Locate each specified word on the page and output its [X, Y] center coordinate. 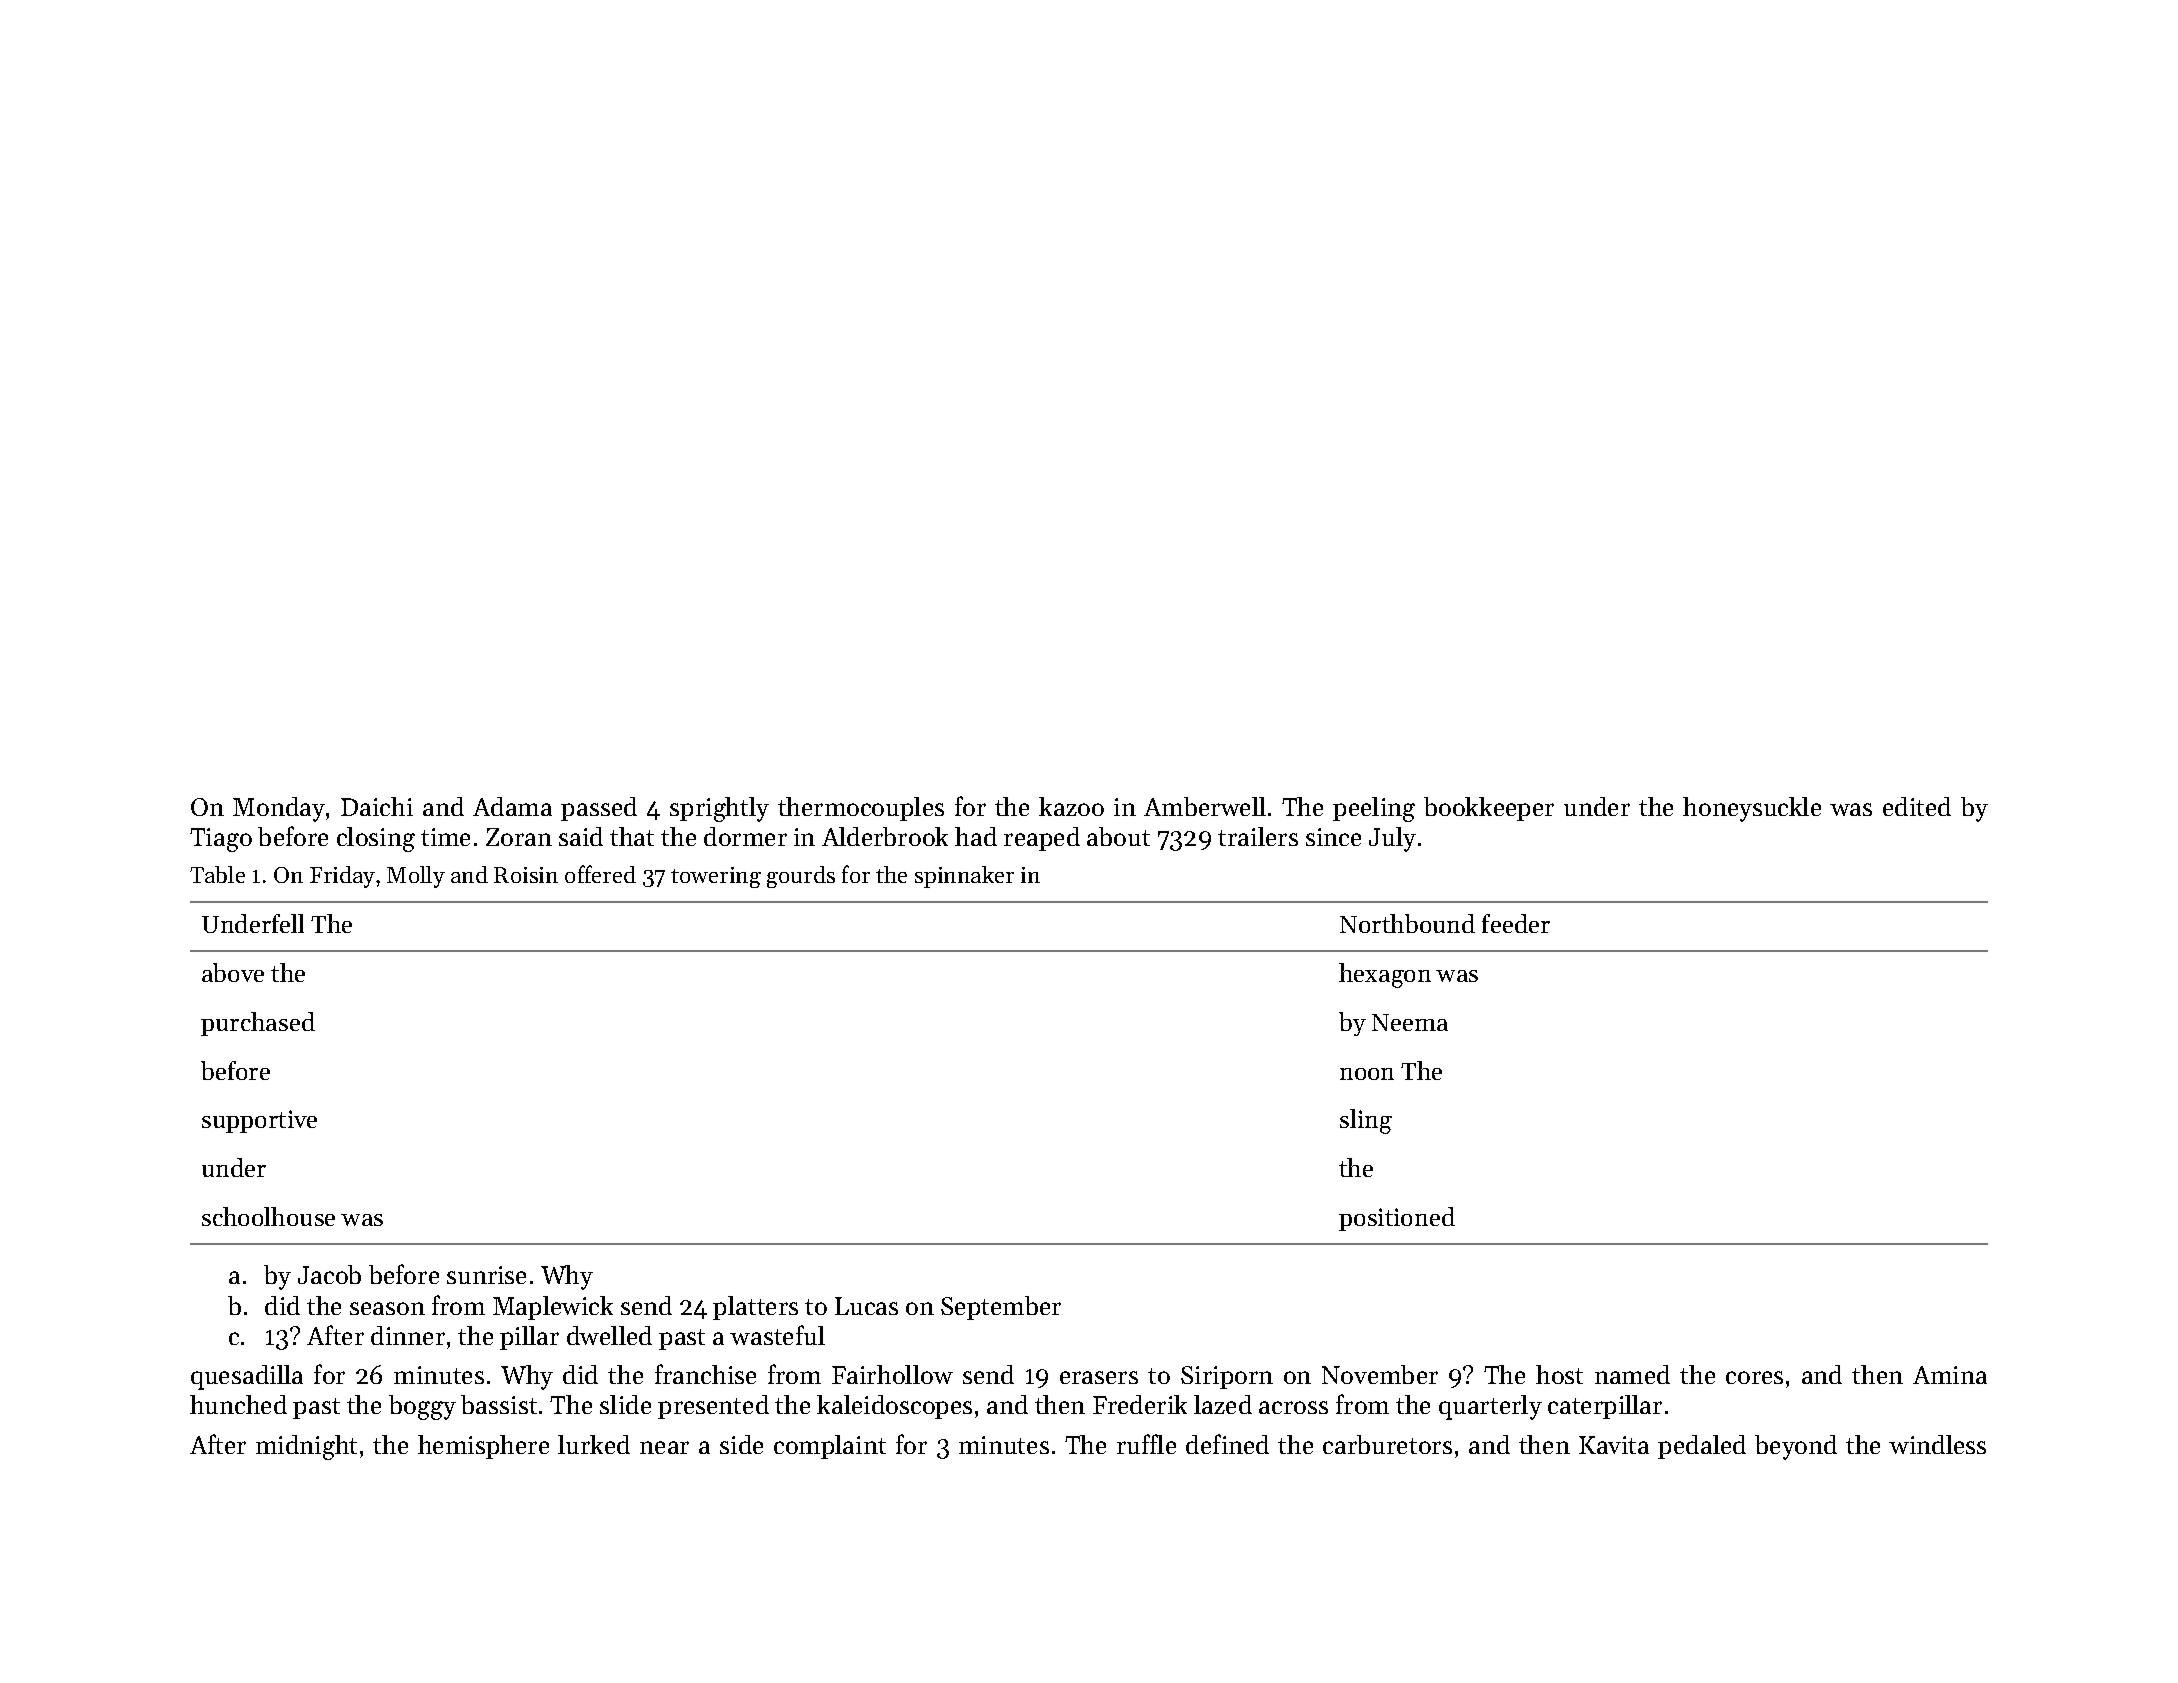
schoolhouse [268, 1216]
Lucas [866, 1306]
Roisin [526, 875]
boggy [422, 1407]
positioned [1397, 1219]
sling [1366, 1121]
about [1118, 836]
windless [1937, 1444]
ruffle [1146, 1444]
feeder [1516, 923]
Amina [1950, 1375]
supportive [259, 1121]
